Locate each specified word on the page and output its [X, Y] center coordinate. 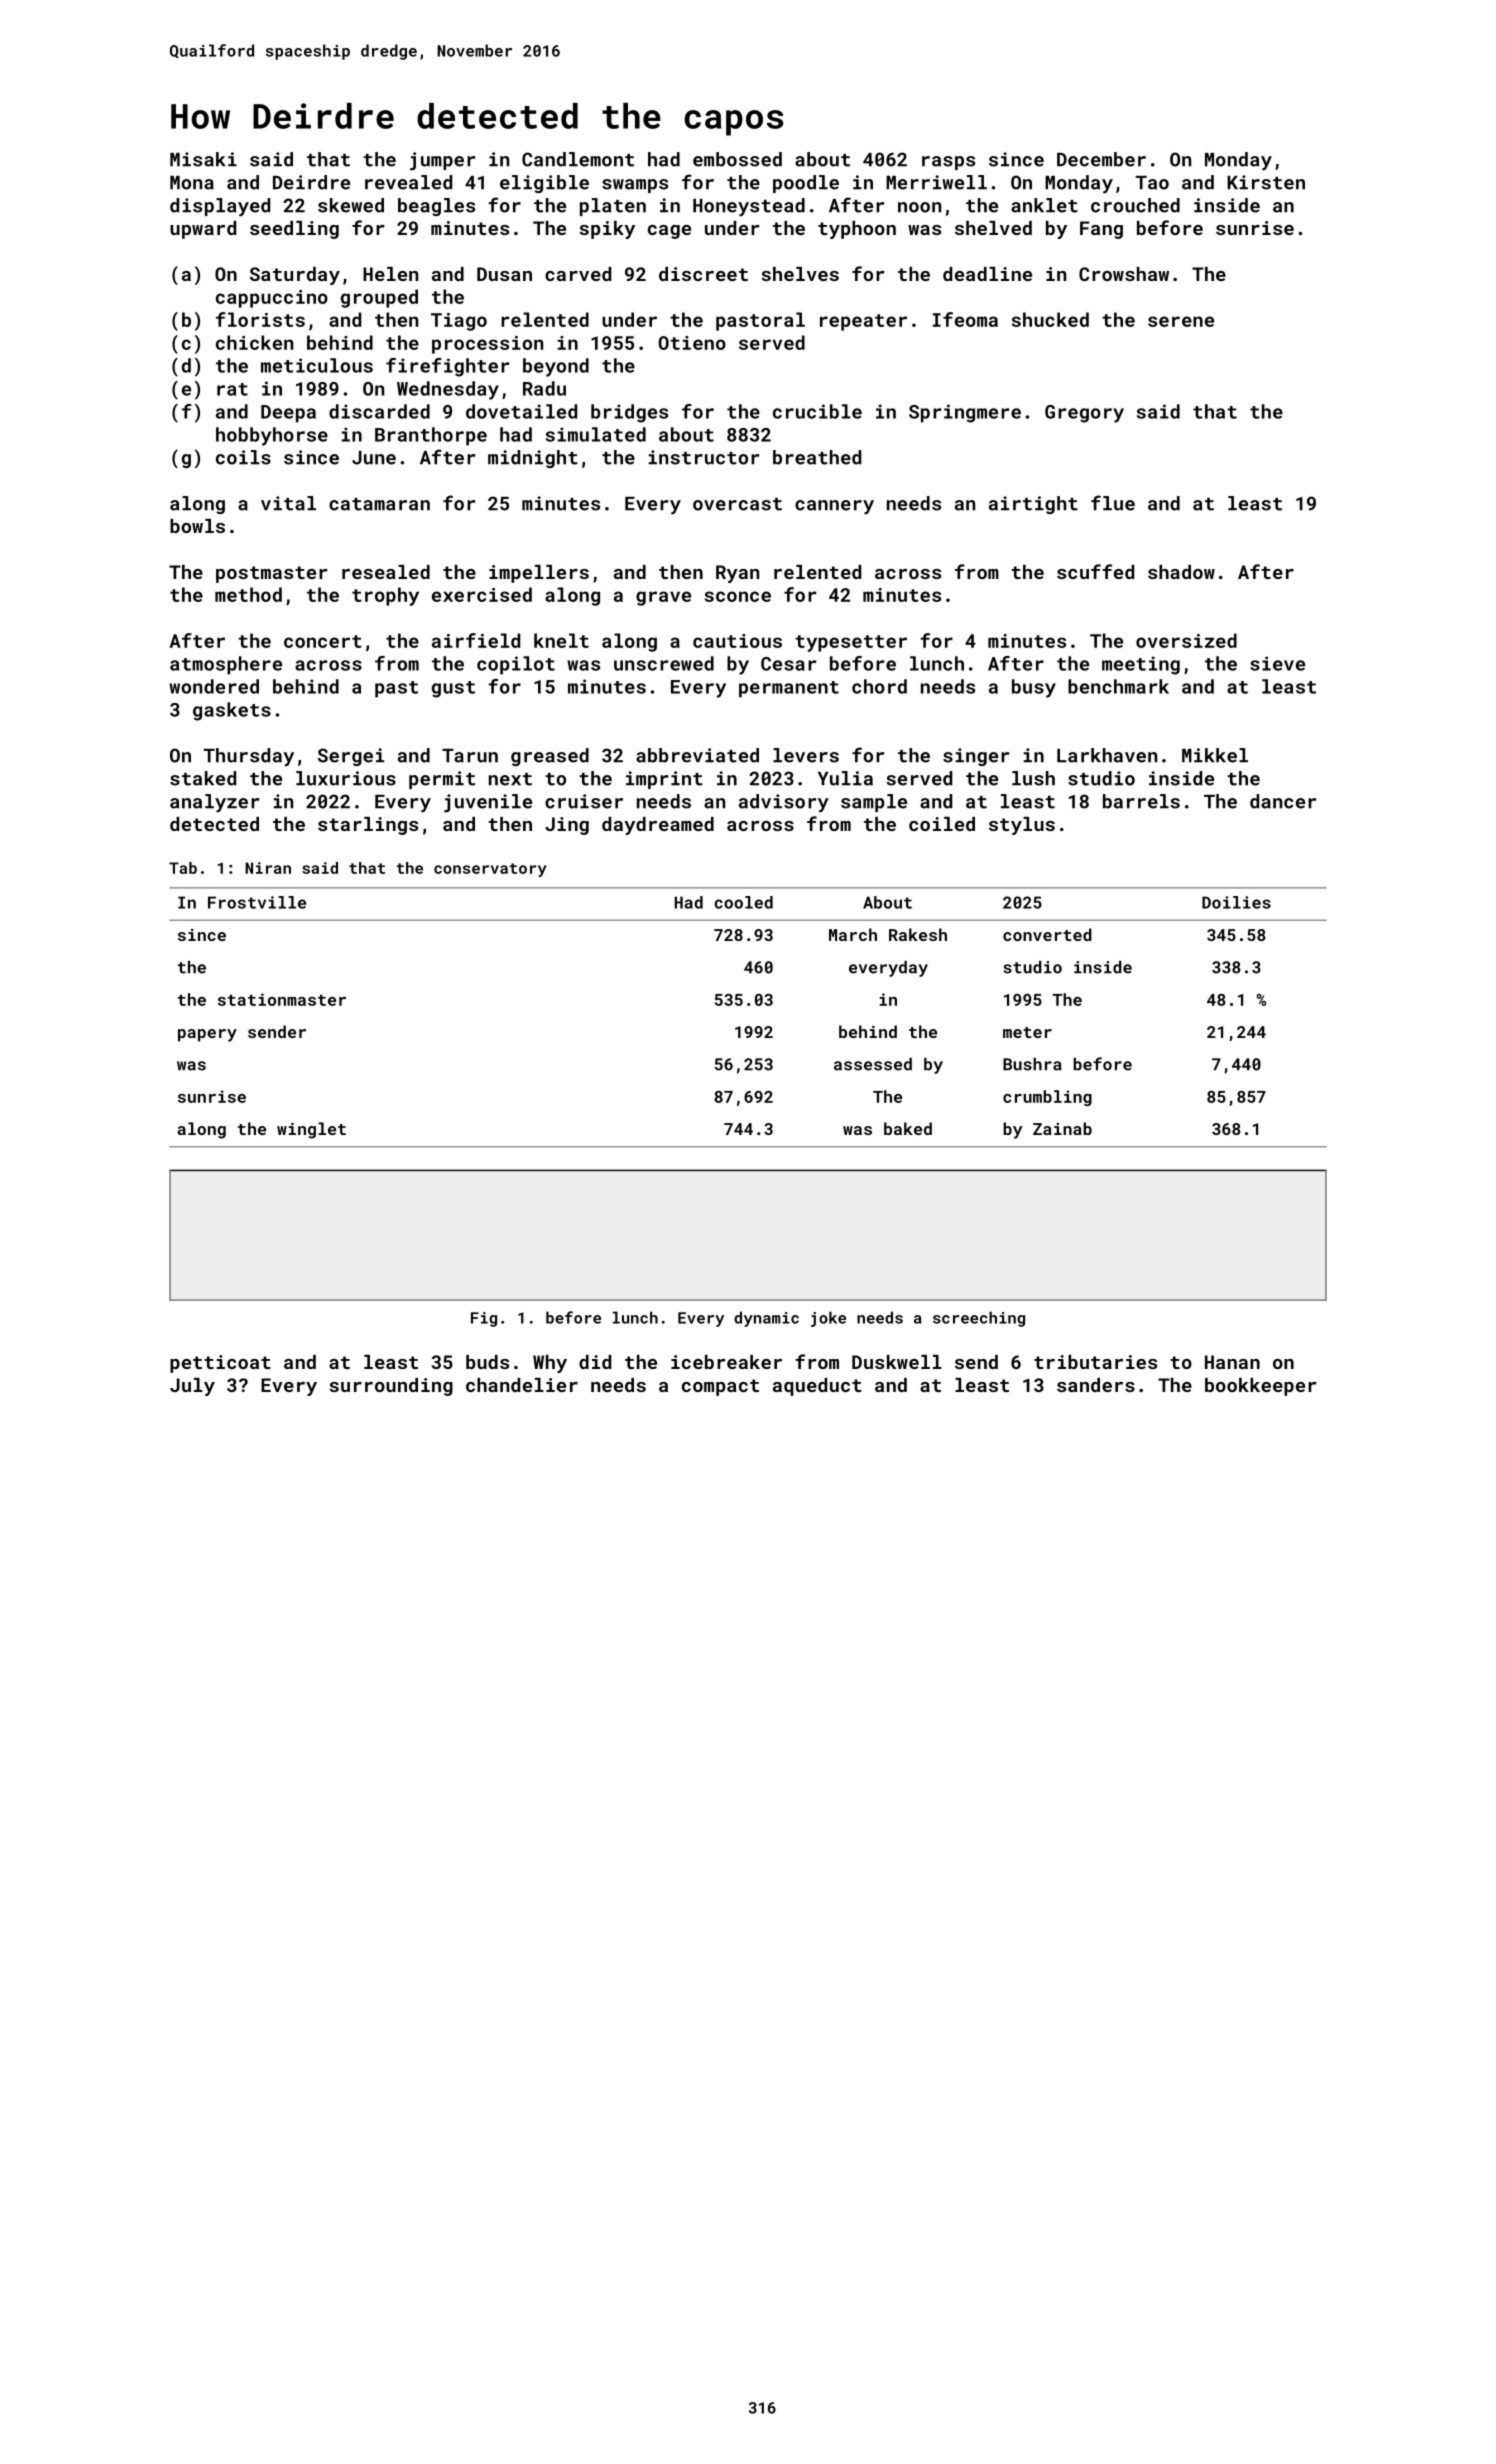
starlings [368, 826]
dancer [1283, 801]
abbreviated [697, 755]
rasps [948, 163]
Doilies [1236, 902]
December [1101, 159]
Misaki [203, 159]
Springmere [965, 413]
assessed [873, 1064]
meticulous [317, 365]
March [853, 934]
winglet [311, 1130]
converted [1047, 934]
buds [487, 1362]
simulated [596, 434]
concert [323, 641]
